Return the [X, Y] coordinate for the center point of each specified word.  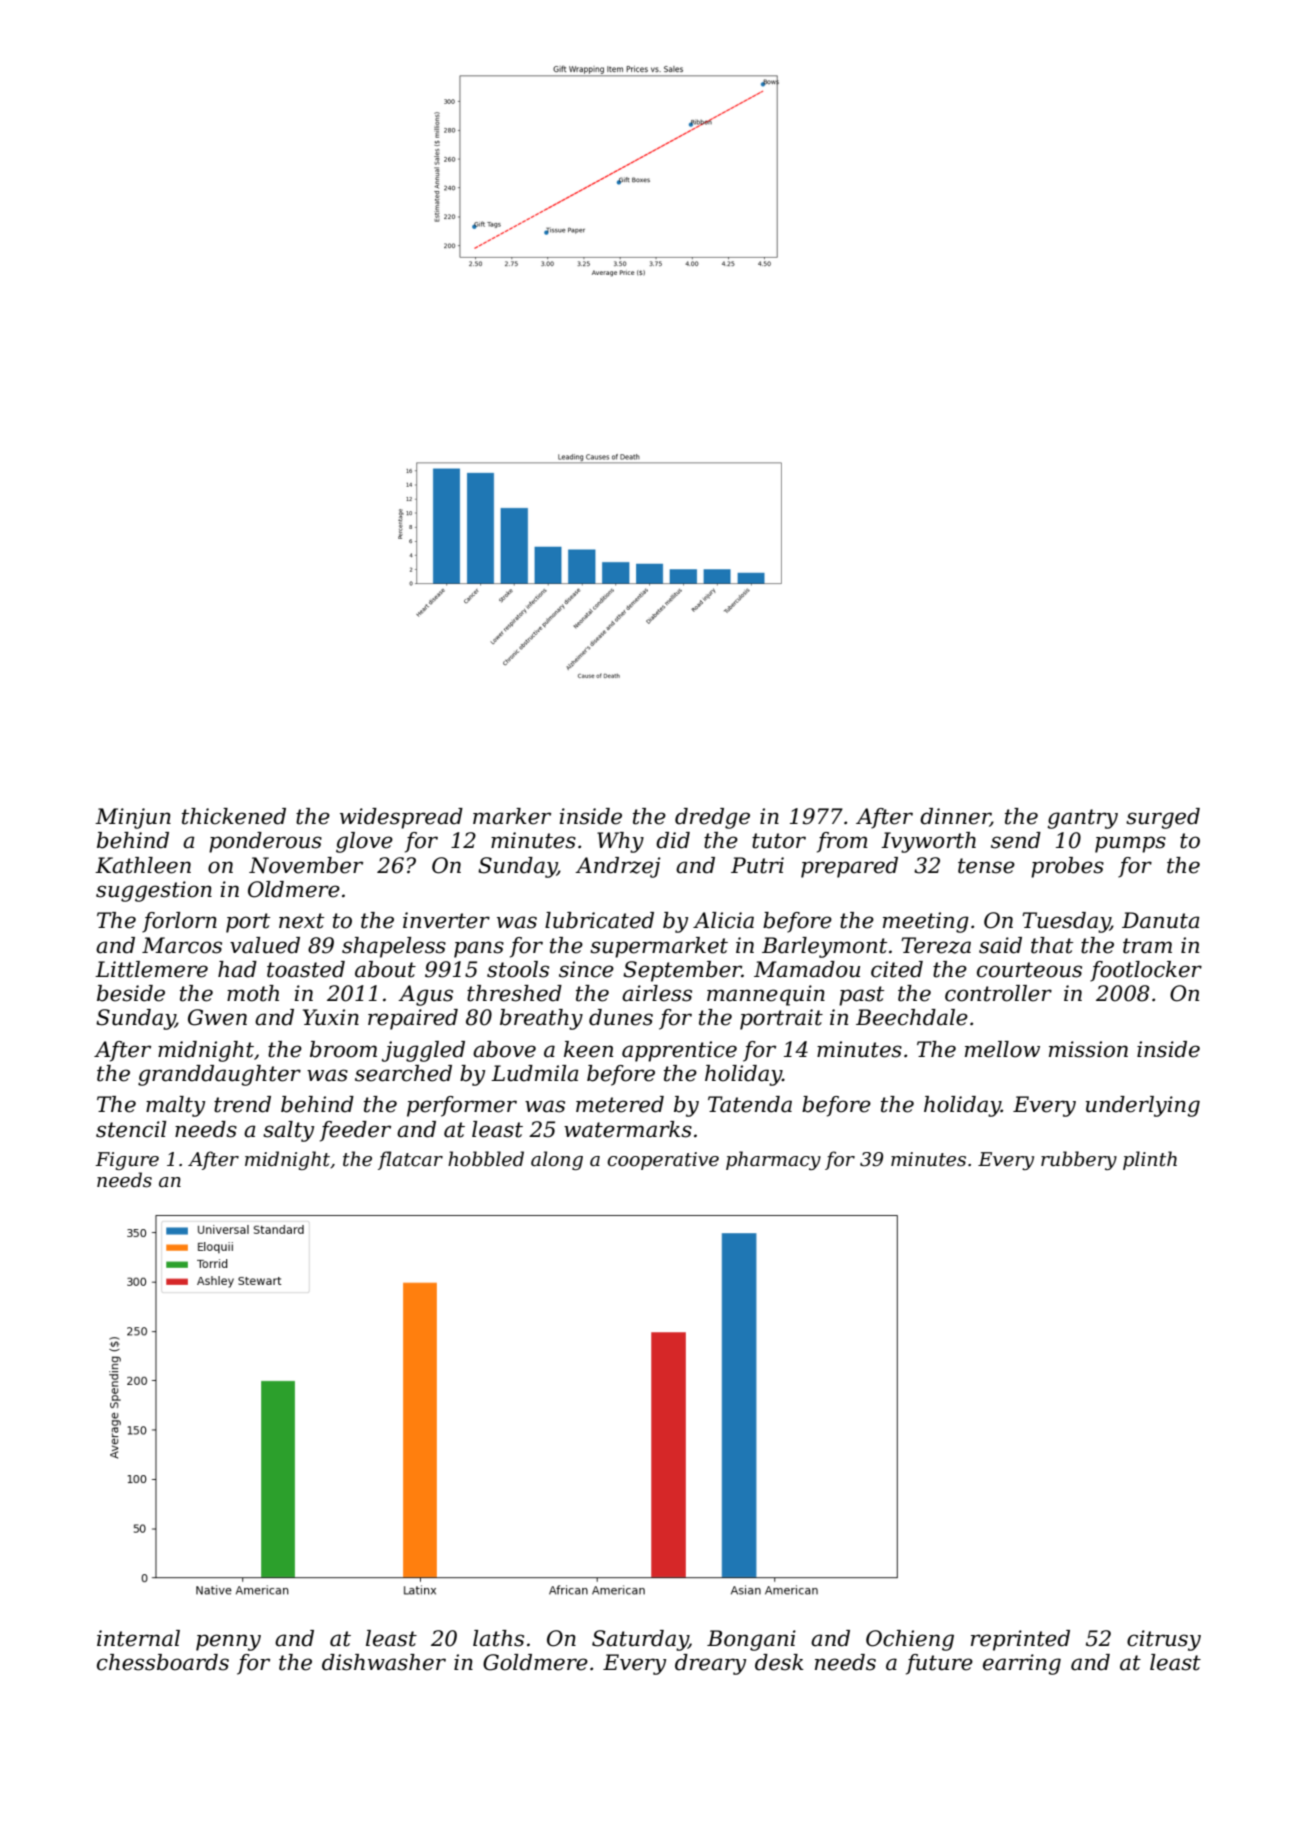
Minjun [133, 818]
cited [897, 969]
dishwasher [384, 1662]
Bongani [751, 1640]
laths [498, 1638]
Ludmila [534, 1073]
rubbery [1079, 1160]
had [237, 969]
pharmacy [773, 1160]
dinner [955, 817]
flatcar [410, 1160]
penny [228, 1642]
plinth [1150, 1160]
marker [512, 816]
